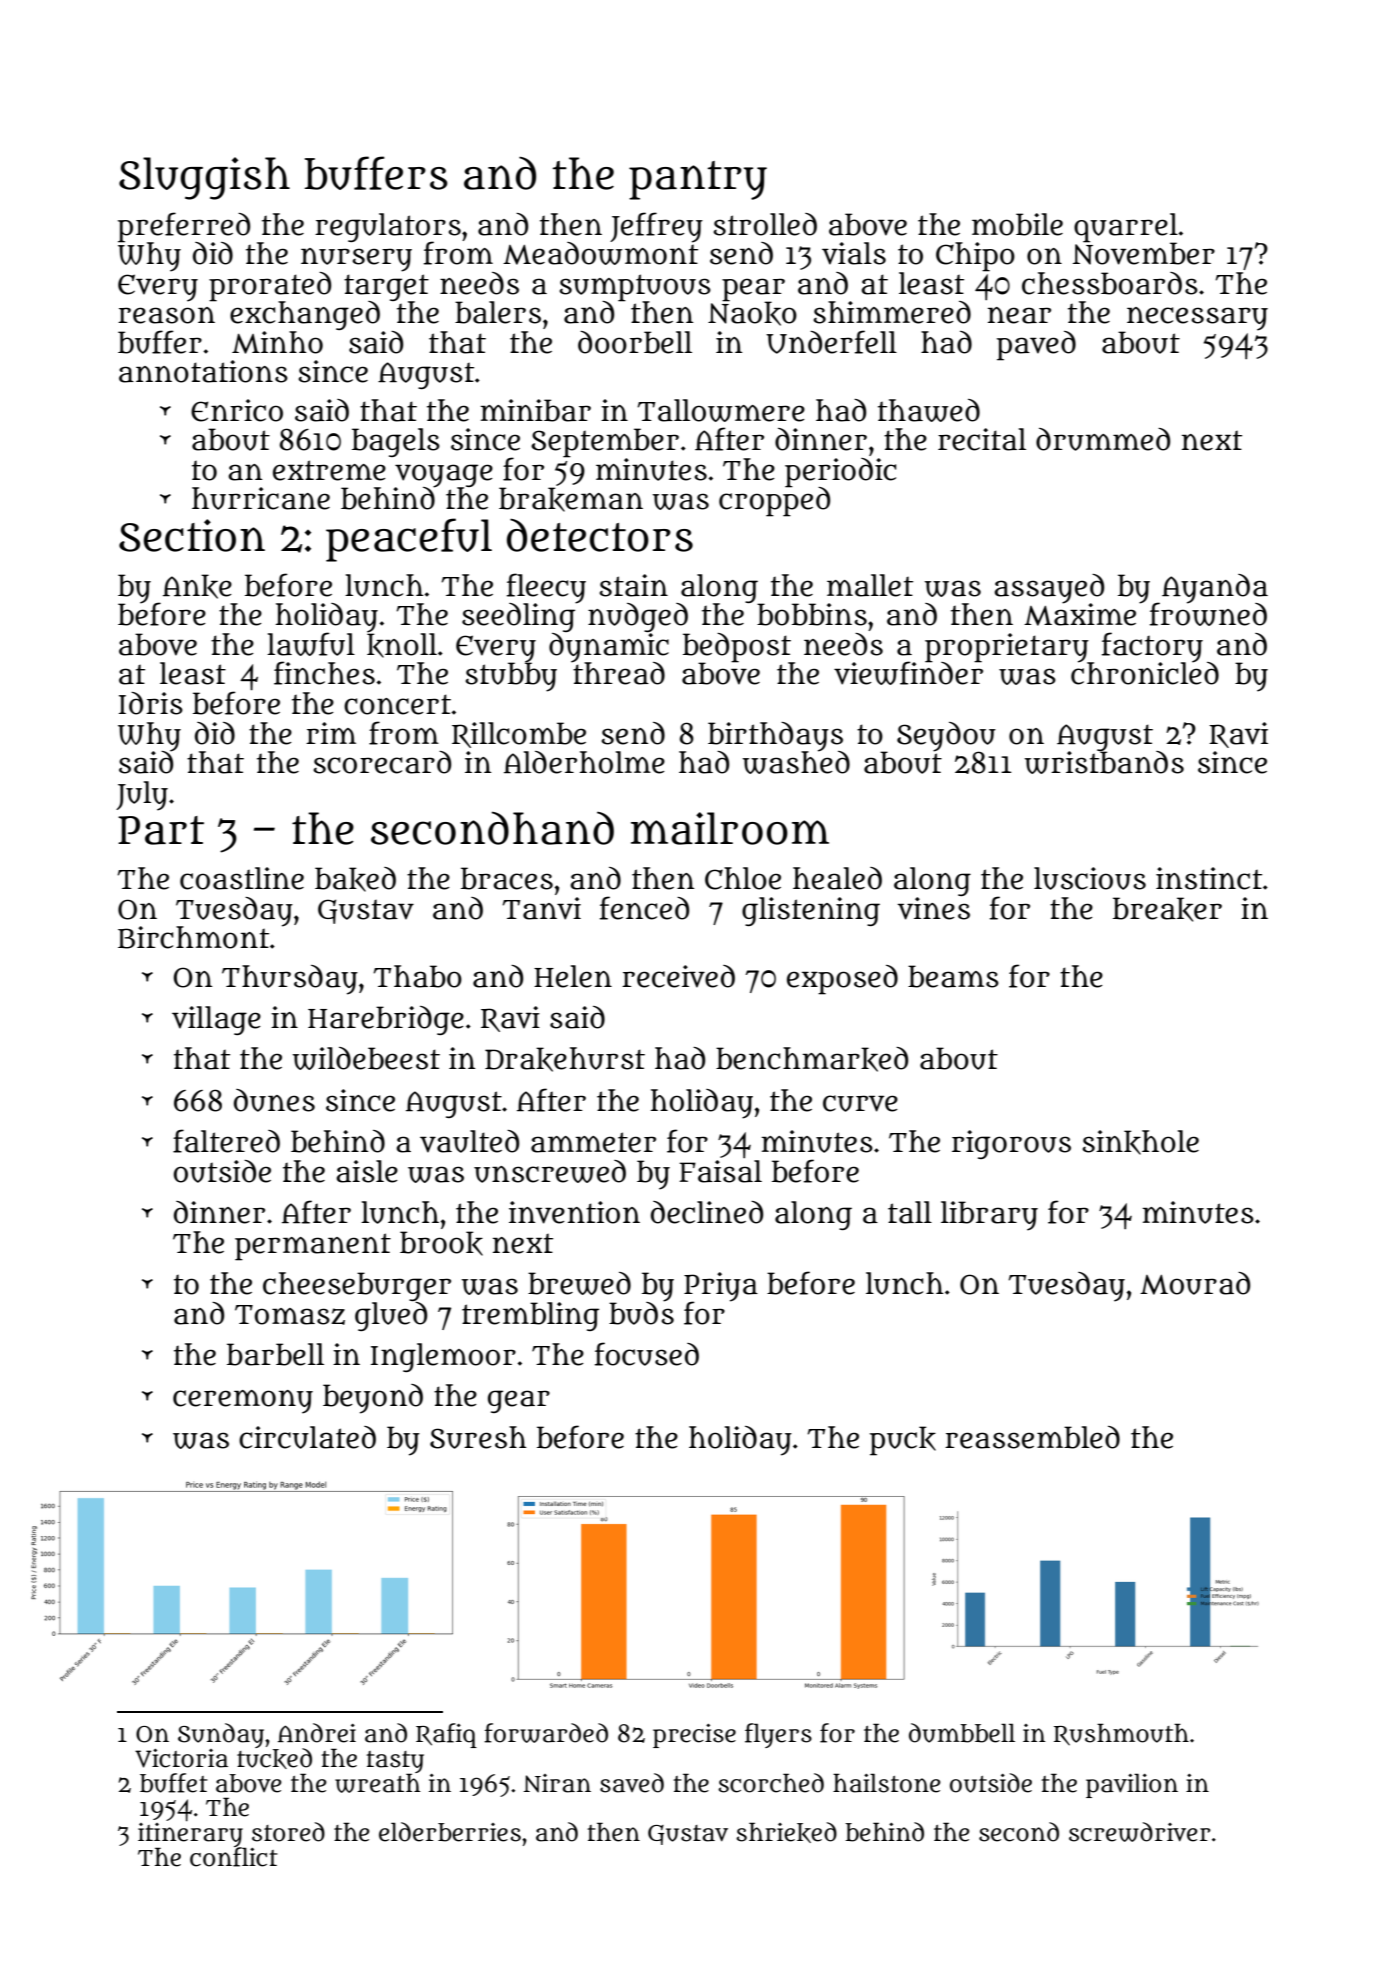 The image size is (1386, 1969). I want to click on brakeman, so click(571, 499).
